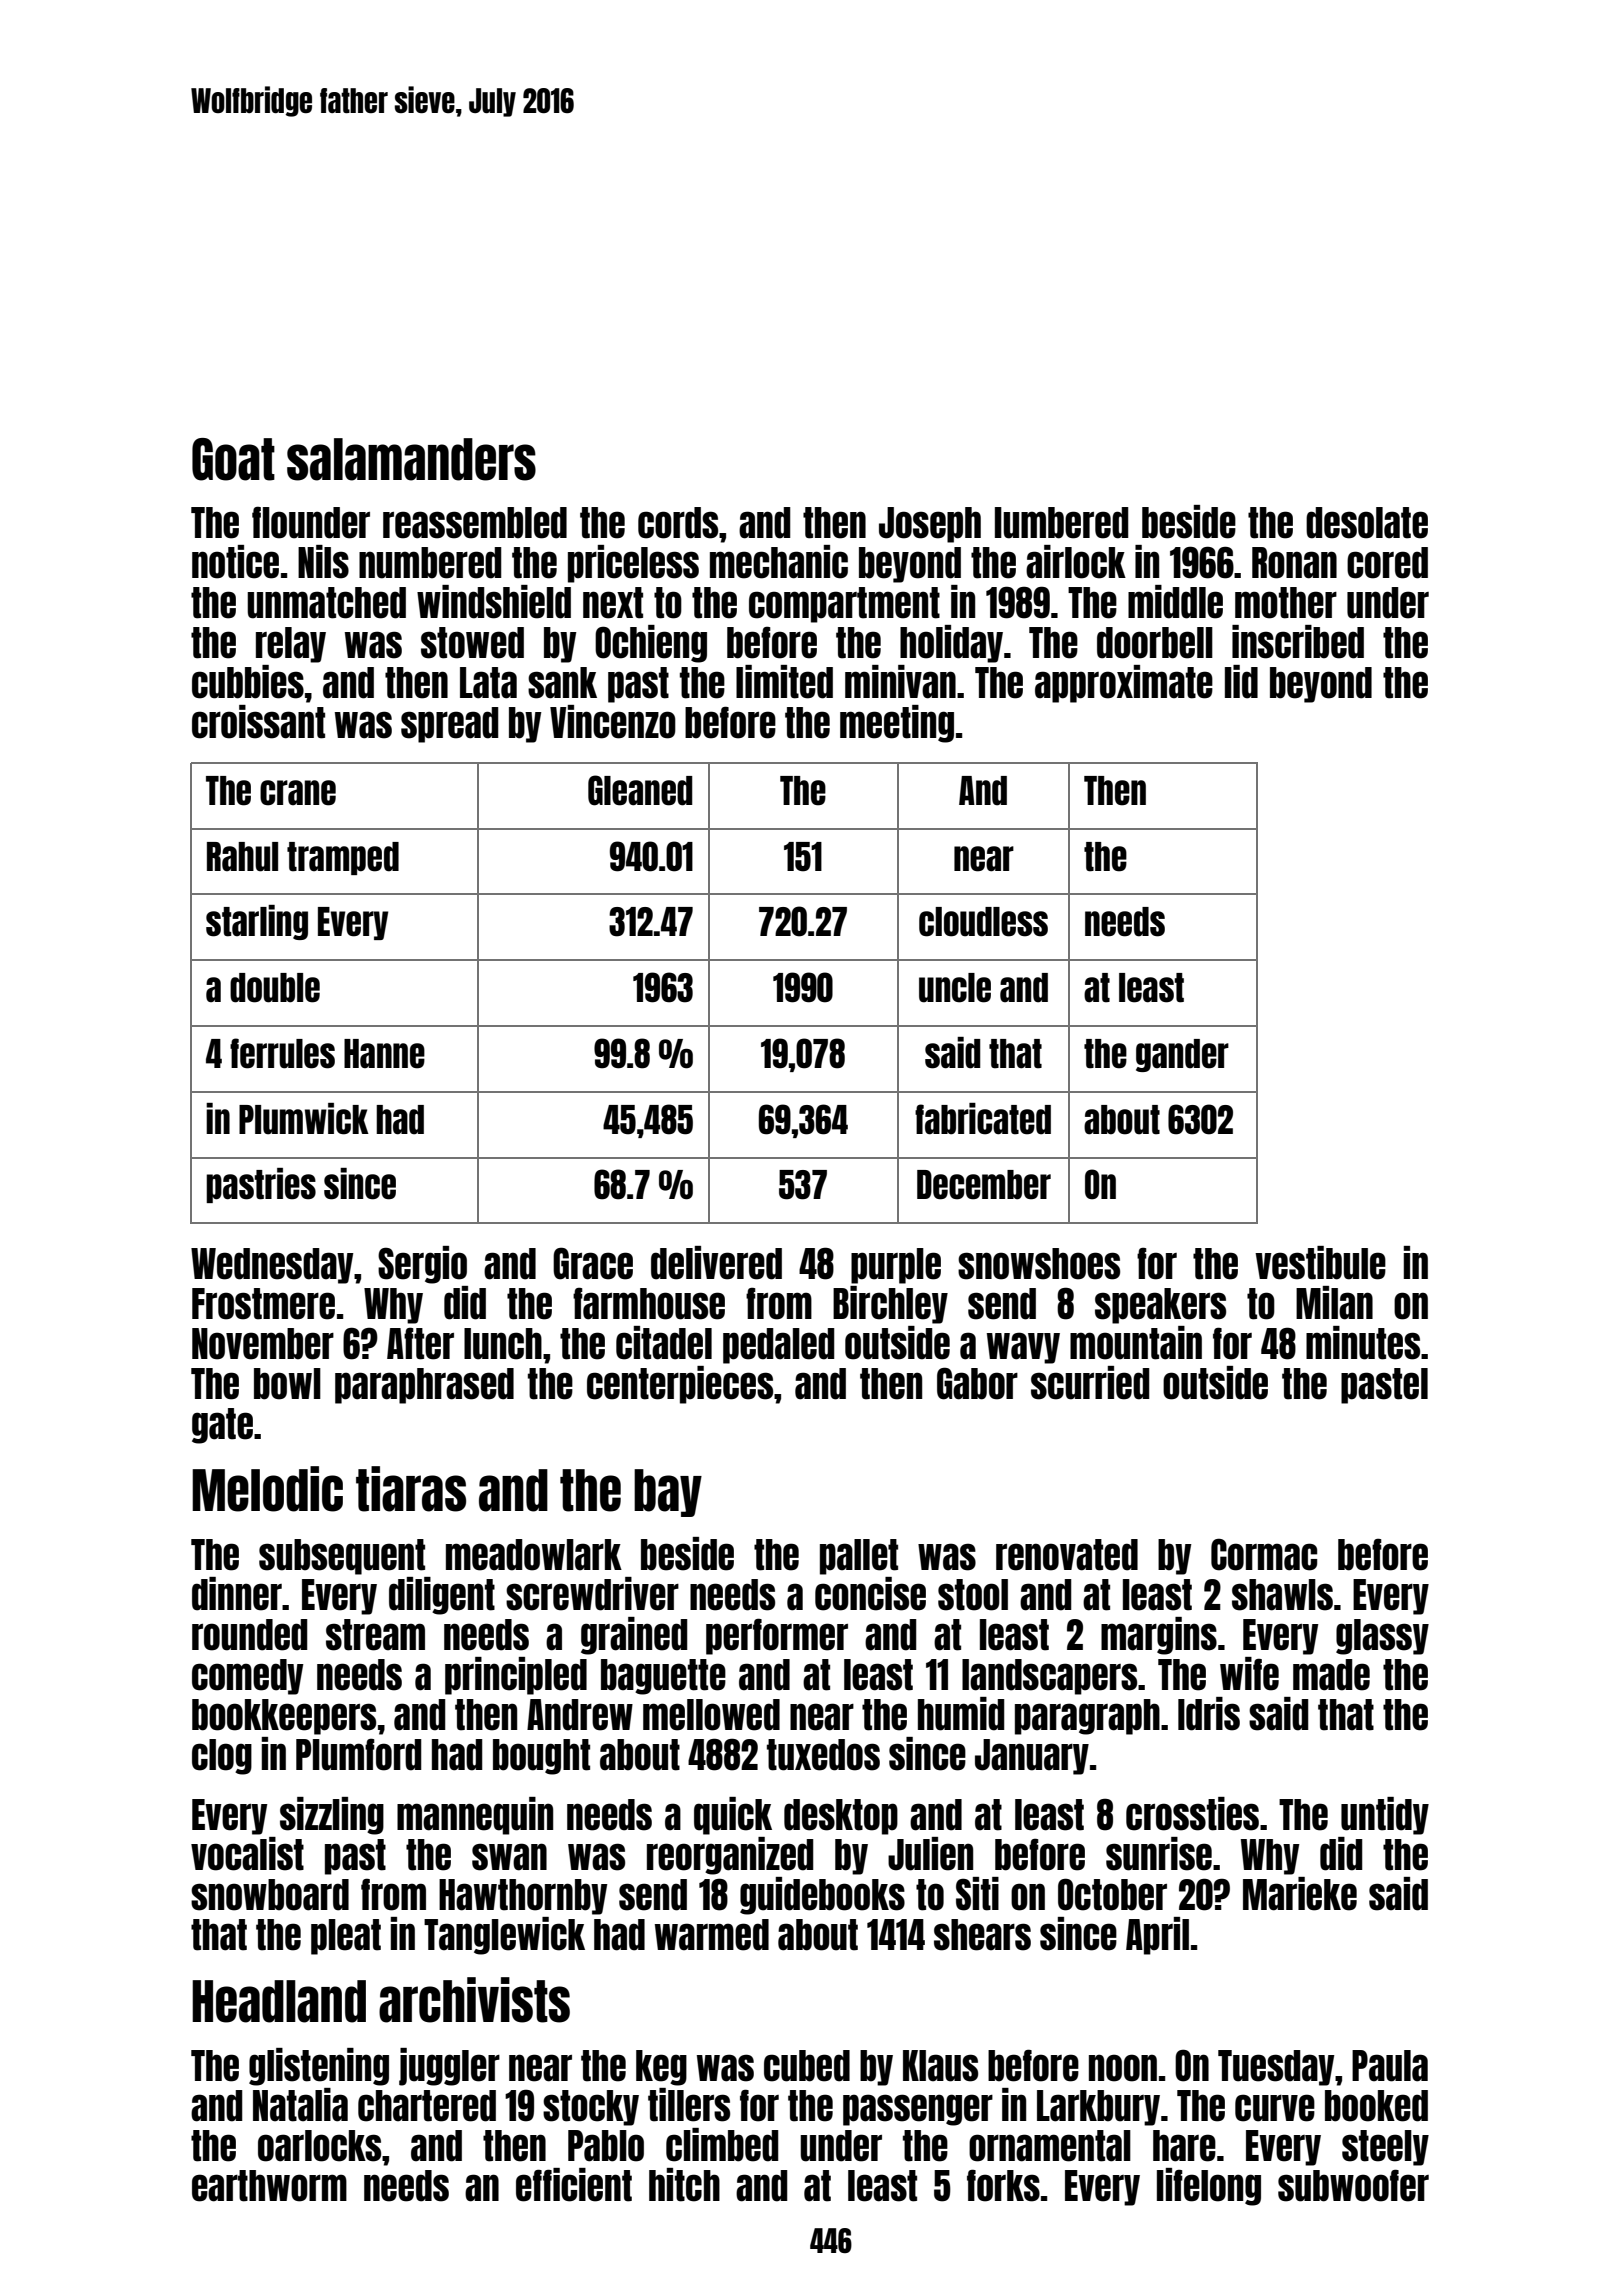 The width and height of the screenshot is (1620, 2292). What do you see at coordinates (1385, 1816) in the screenshot?
I see `untidy` at bounding box center [1385, 1816].
